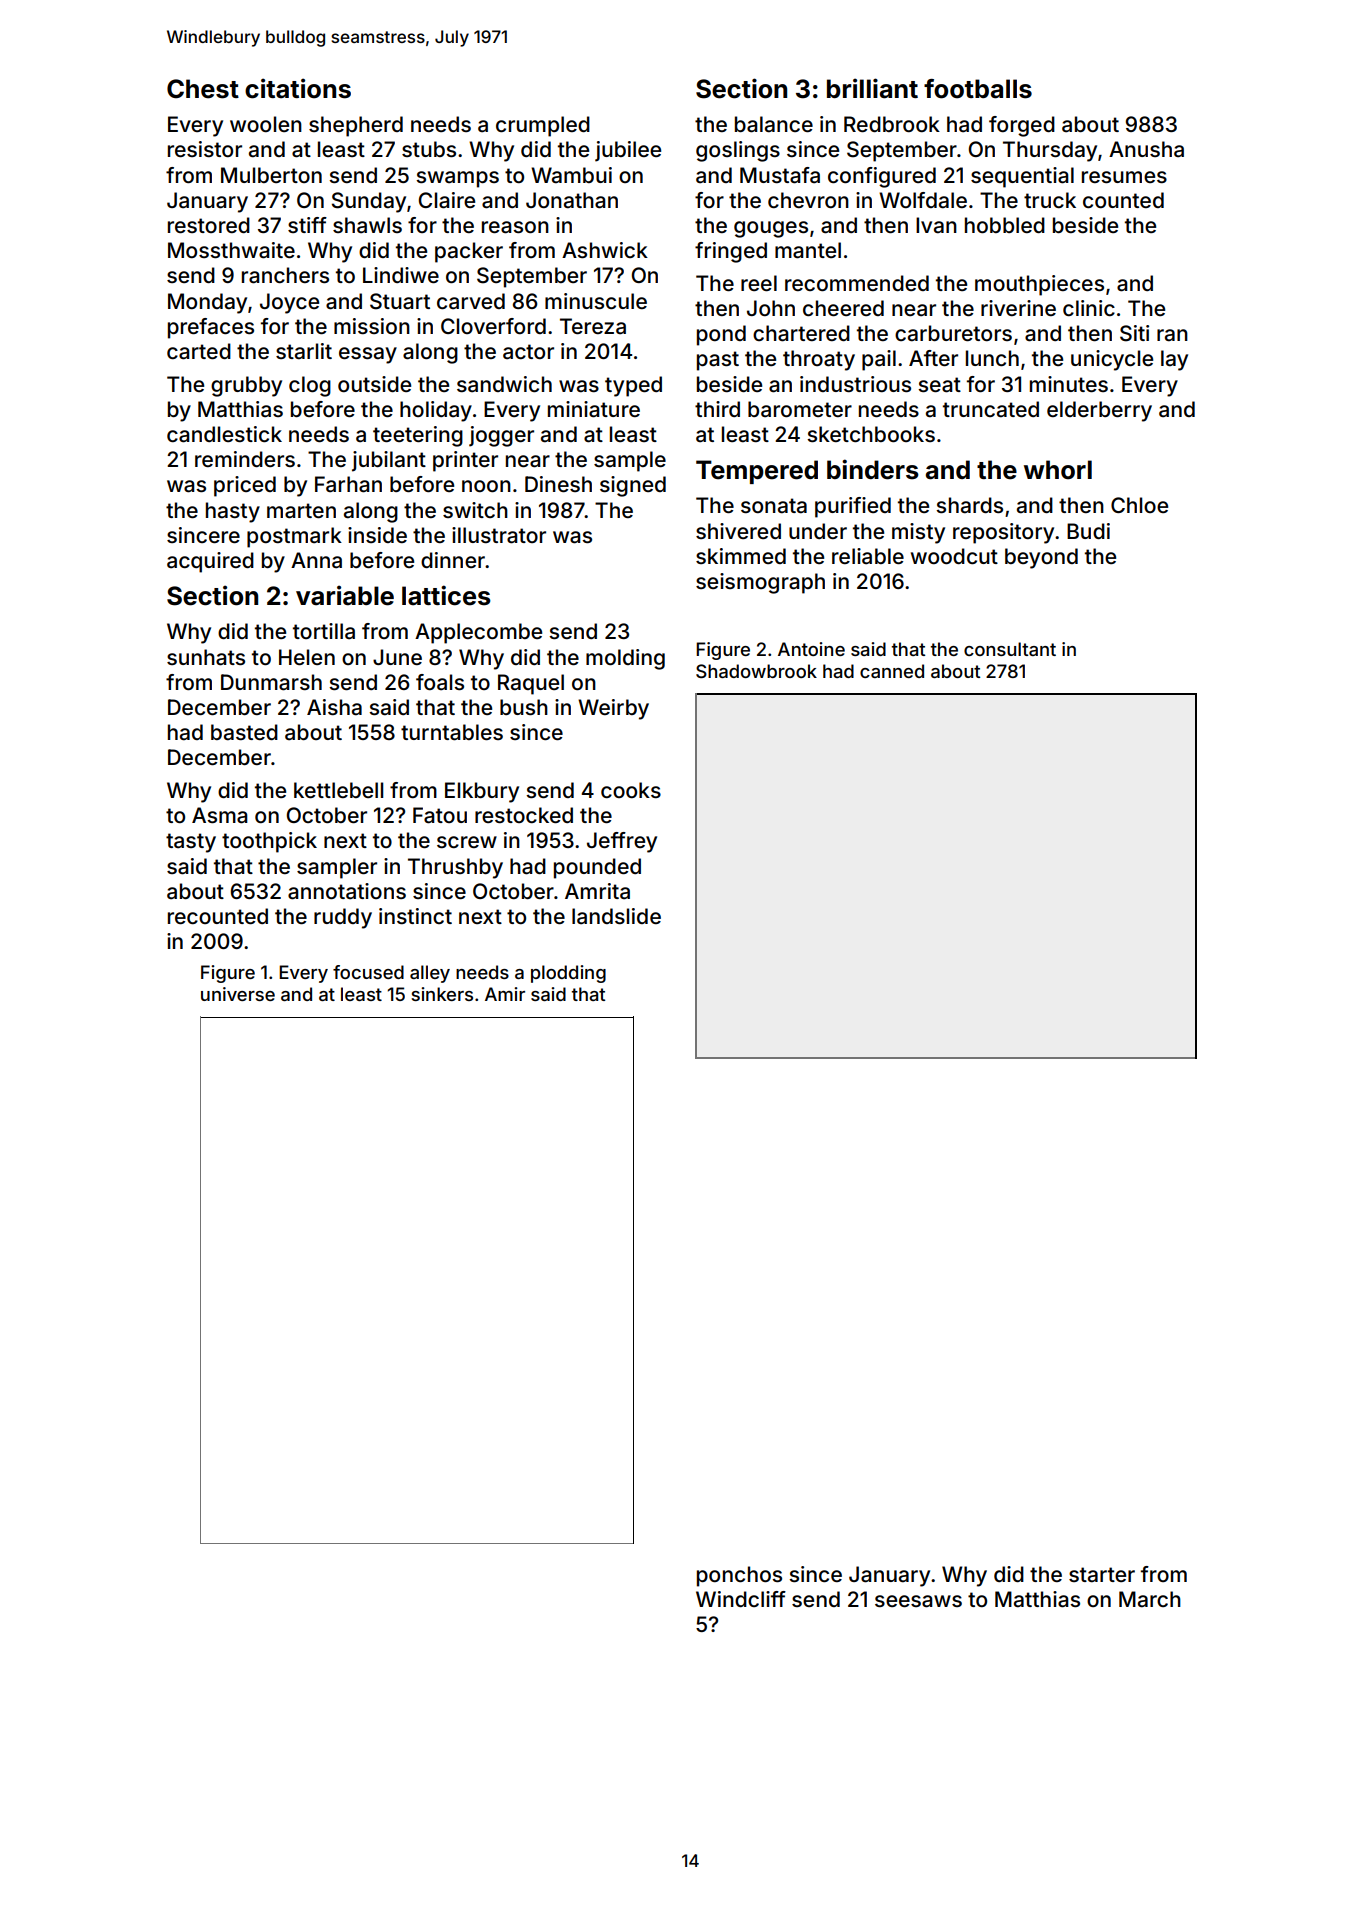  I want to click on lunch, so click(992, 358).
